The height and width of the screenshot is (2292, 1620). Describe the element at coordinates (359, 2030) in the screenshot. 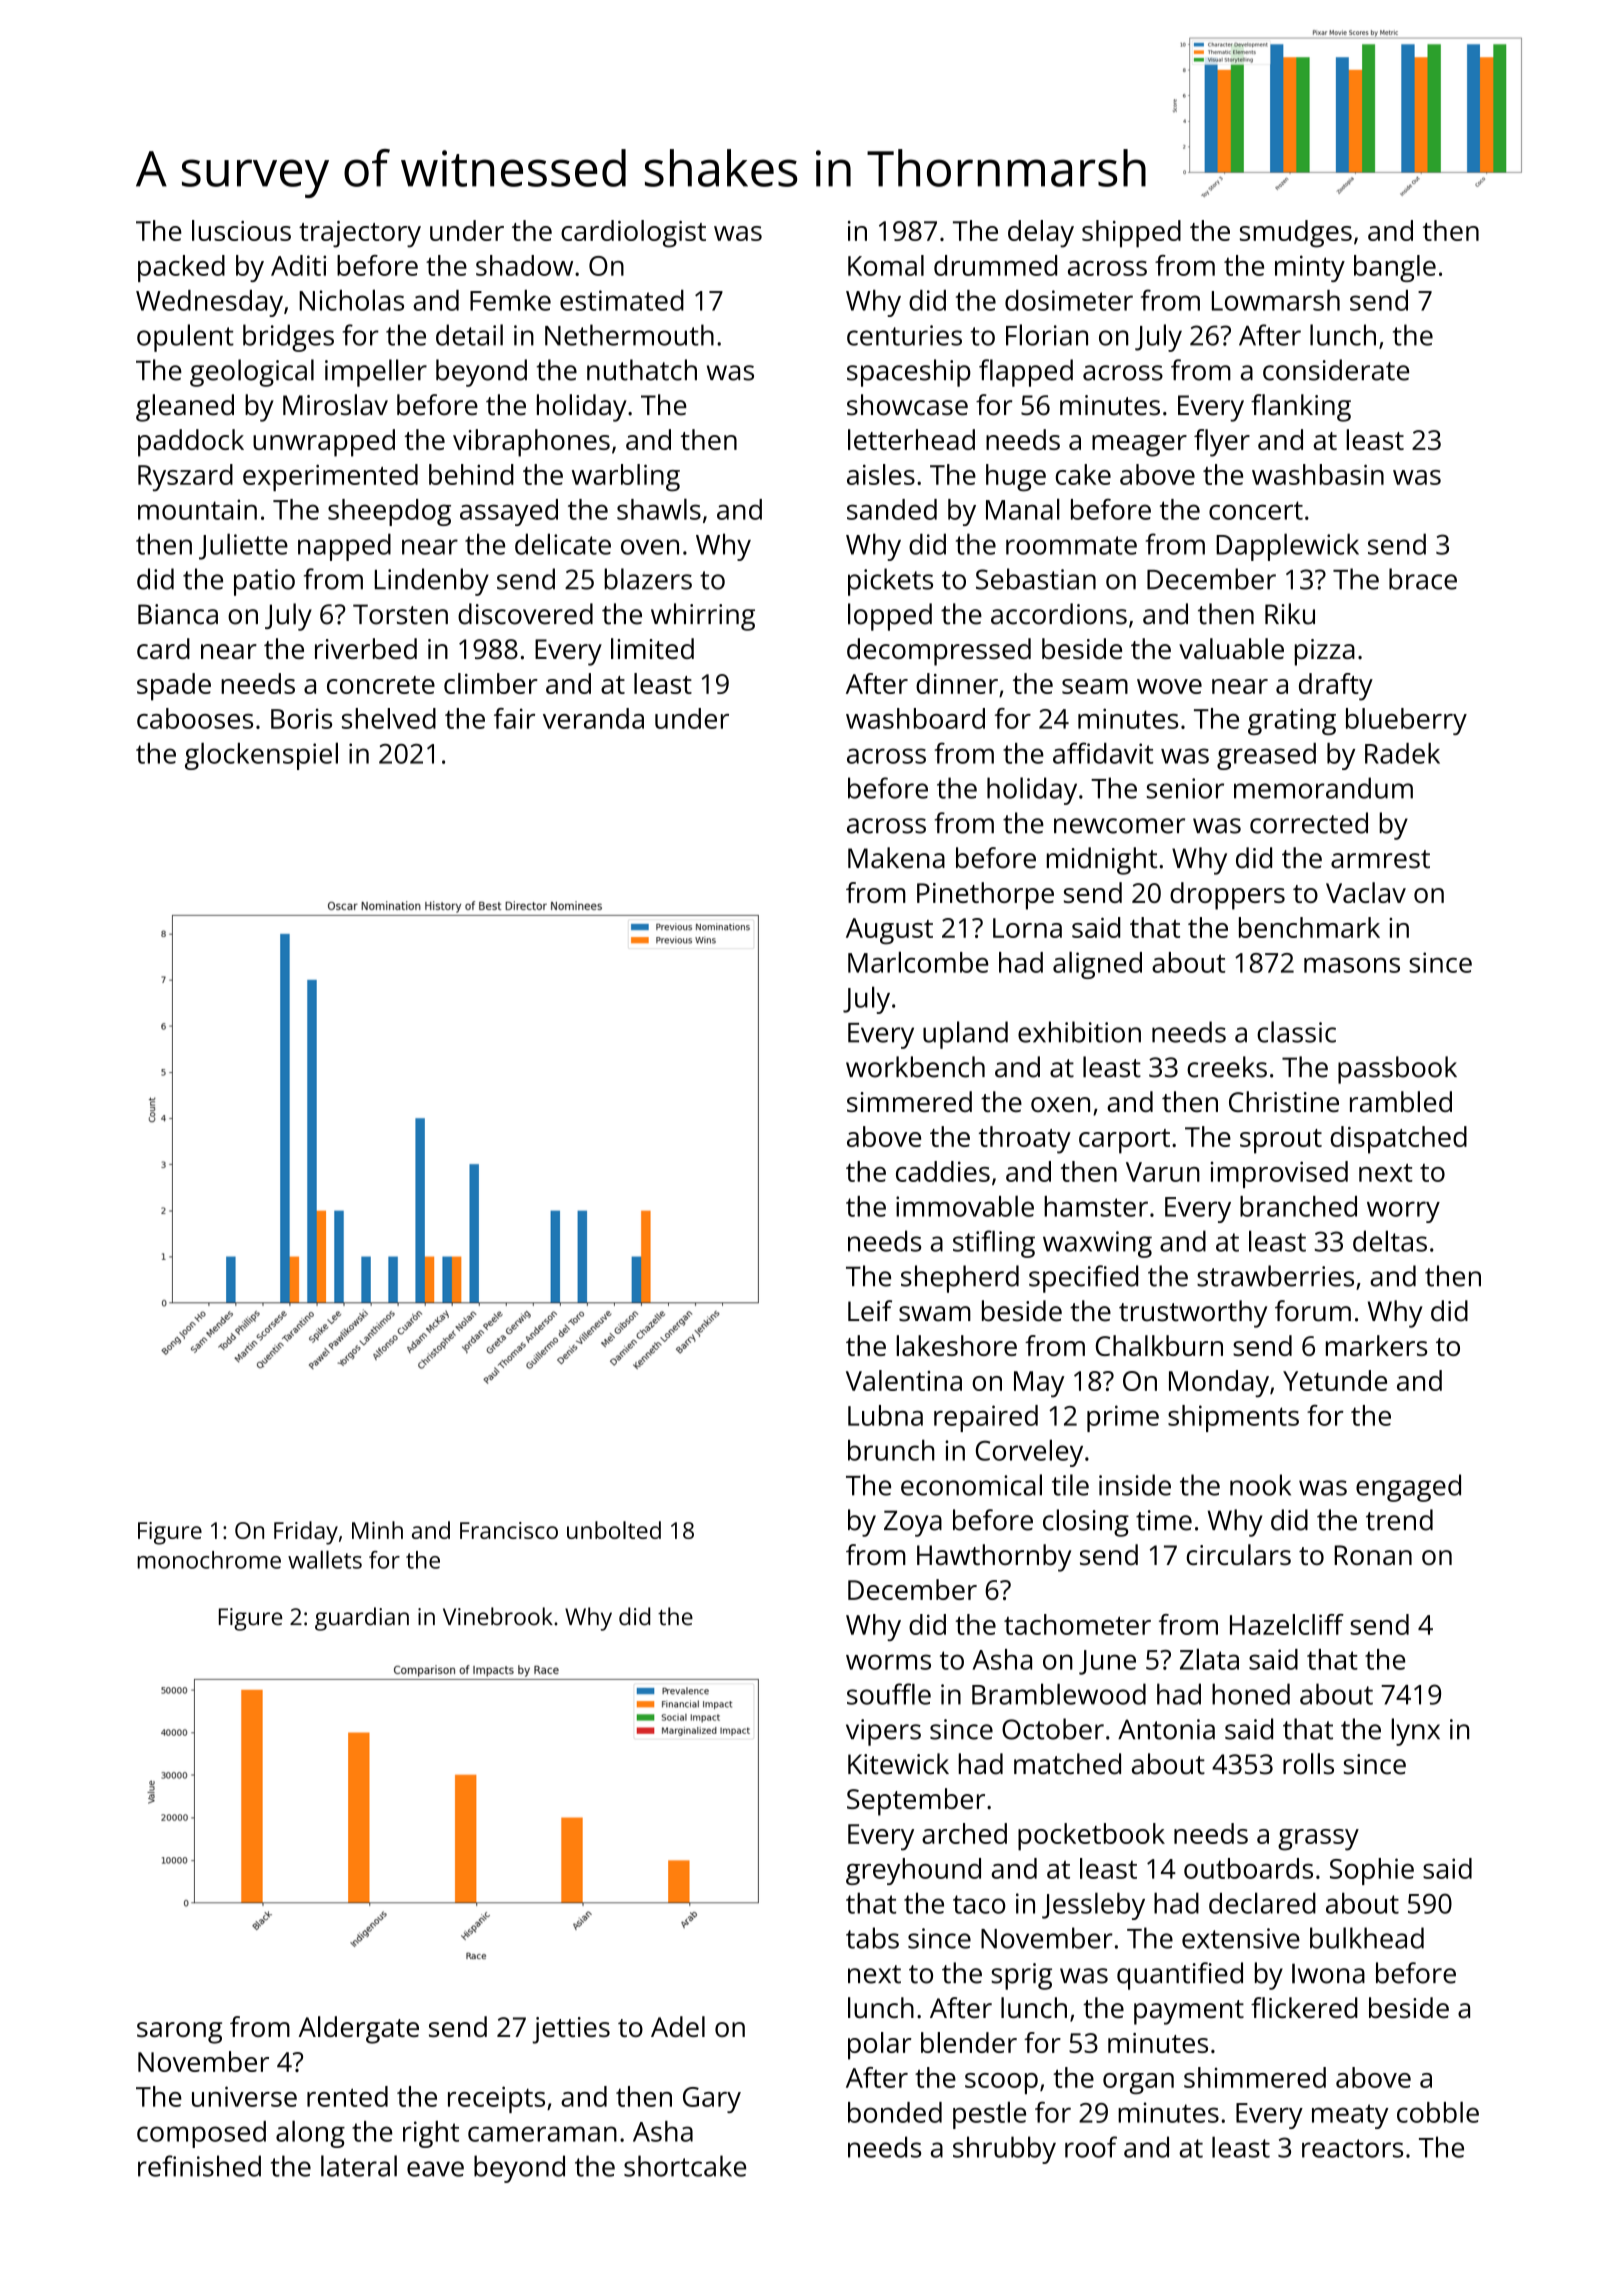

I see `Aldergate` at that location.
